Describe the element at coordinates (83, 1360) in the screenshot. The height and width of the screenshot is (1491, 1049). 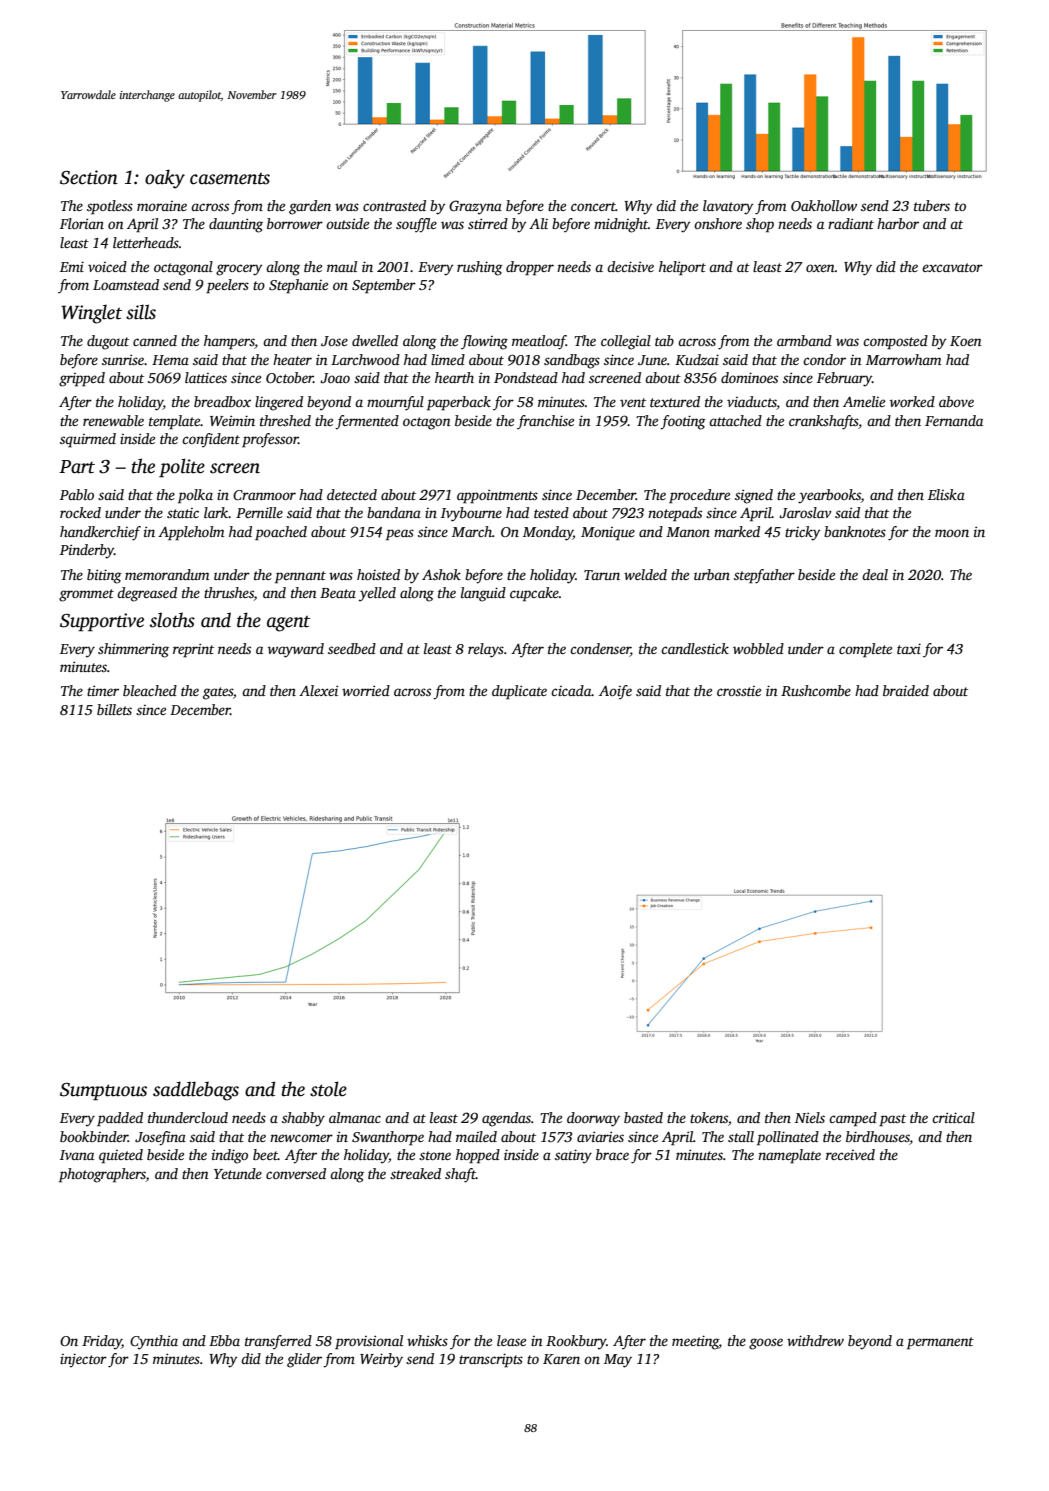
I see `injector` at that location.
